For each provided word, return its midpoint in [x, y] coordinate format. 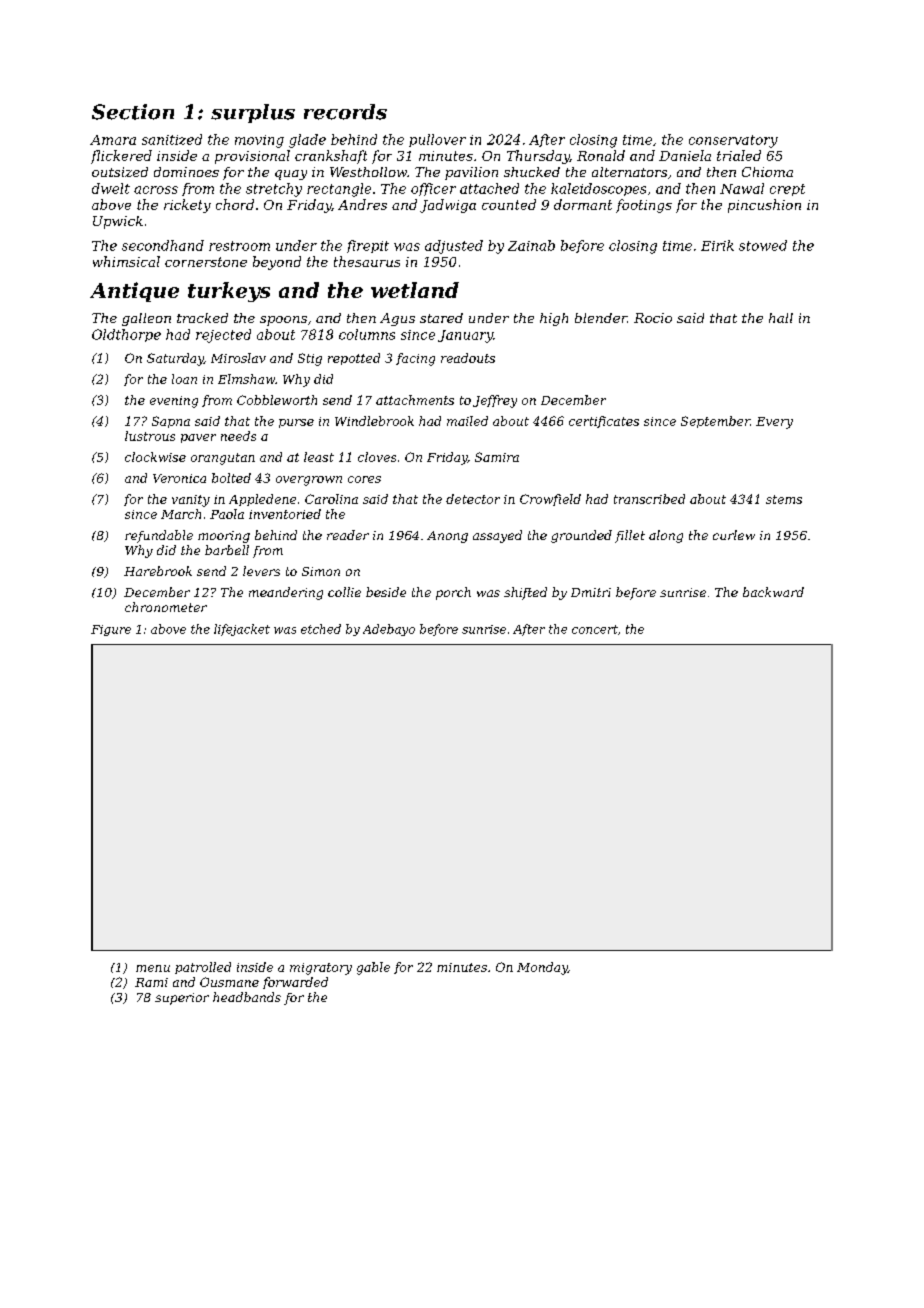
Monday [542, 968]
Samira [497, 457]
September [715, 422]
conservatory [733, 141]
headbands [247, 997]
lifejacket [242, 630]
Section [133, 112]
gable [373, 968]
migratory [321, 969]
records [345, 112]
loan [184, 379]
